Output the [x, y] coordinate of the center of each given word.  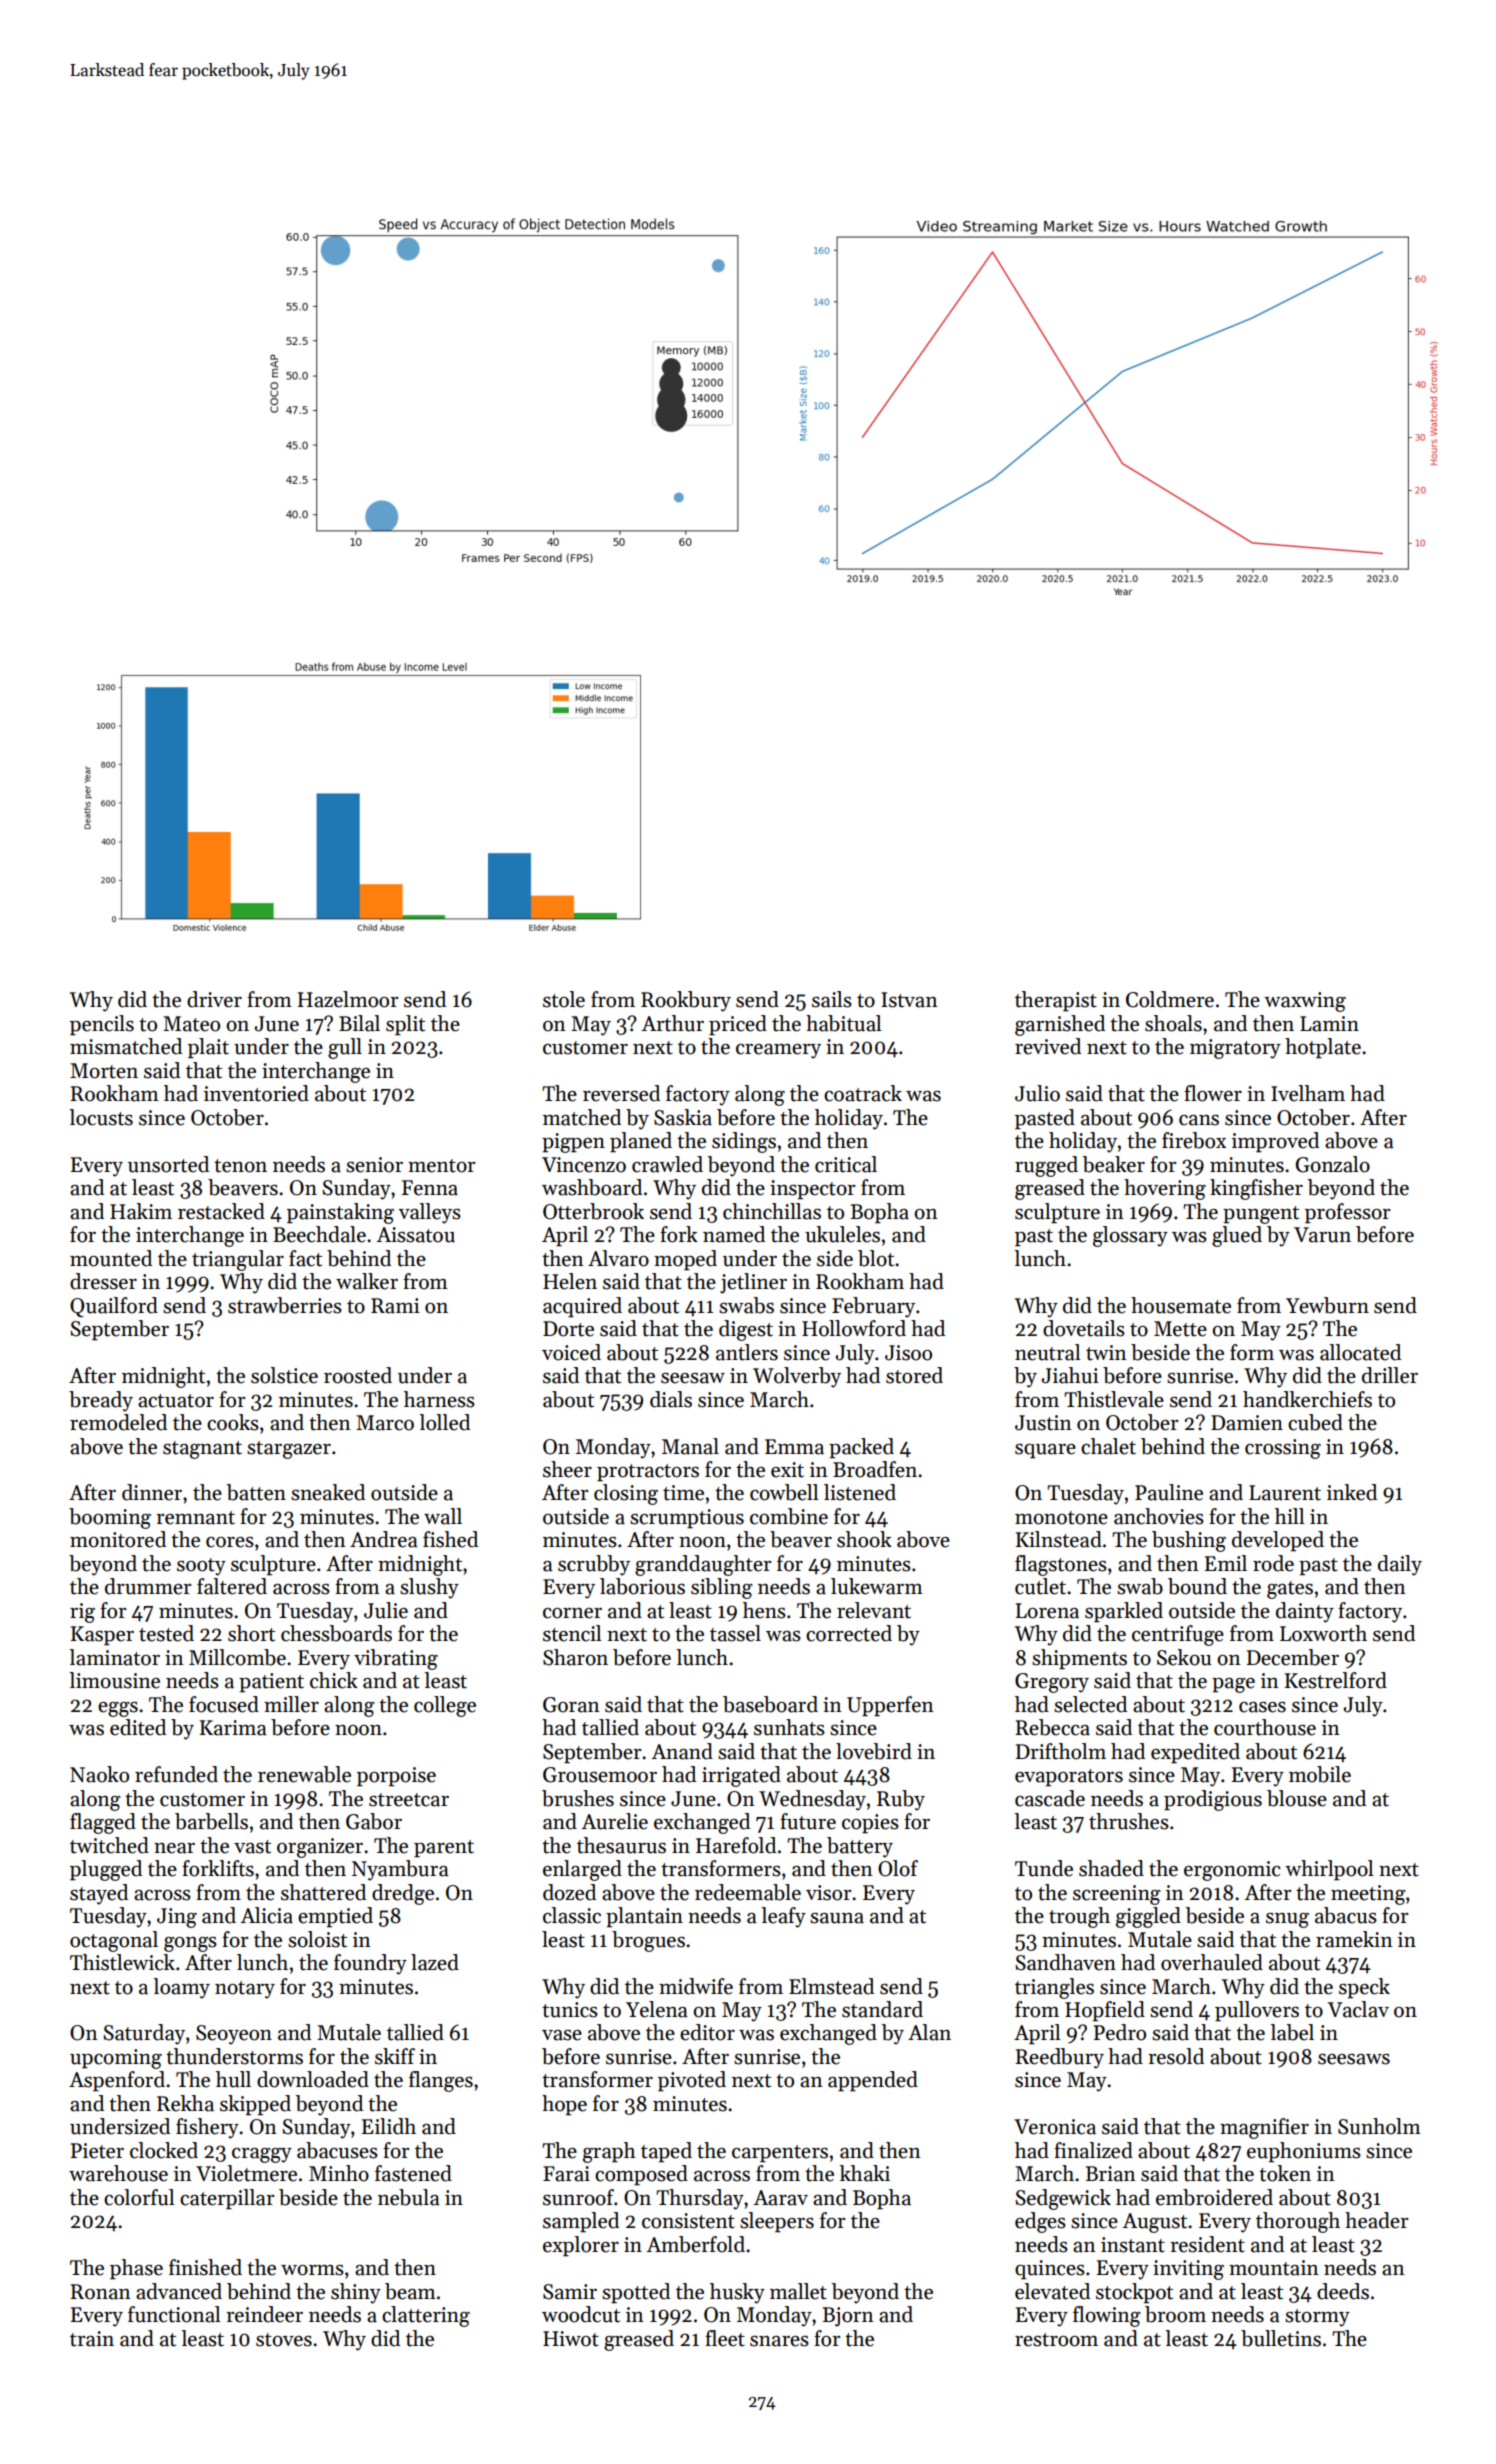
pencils [102, 1025]
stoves [284, 2340]
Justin [1043, 1423]
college [445, 1706]
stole [564, 999]
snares [779, 2341]
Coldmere [1170, 999]
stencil [572, 1633]
